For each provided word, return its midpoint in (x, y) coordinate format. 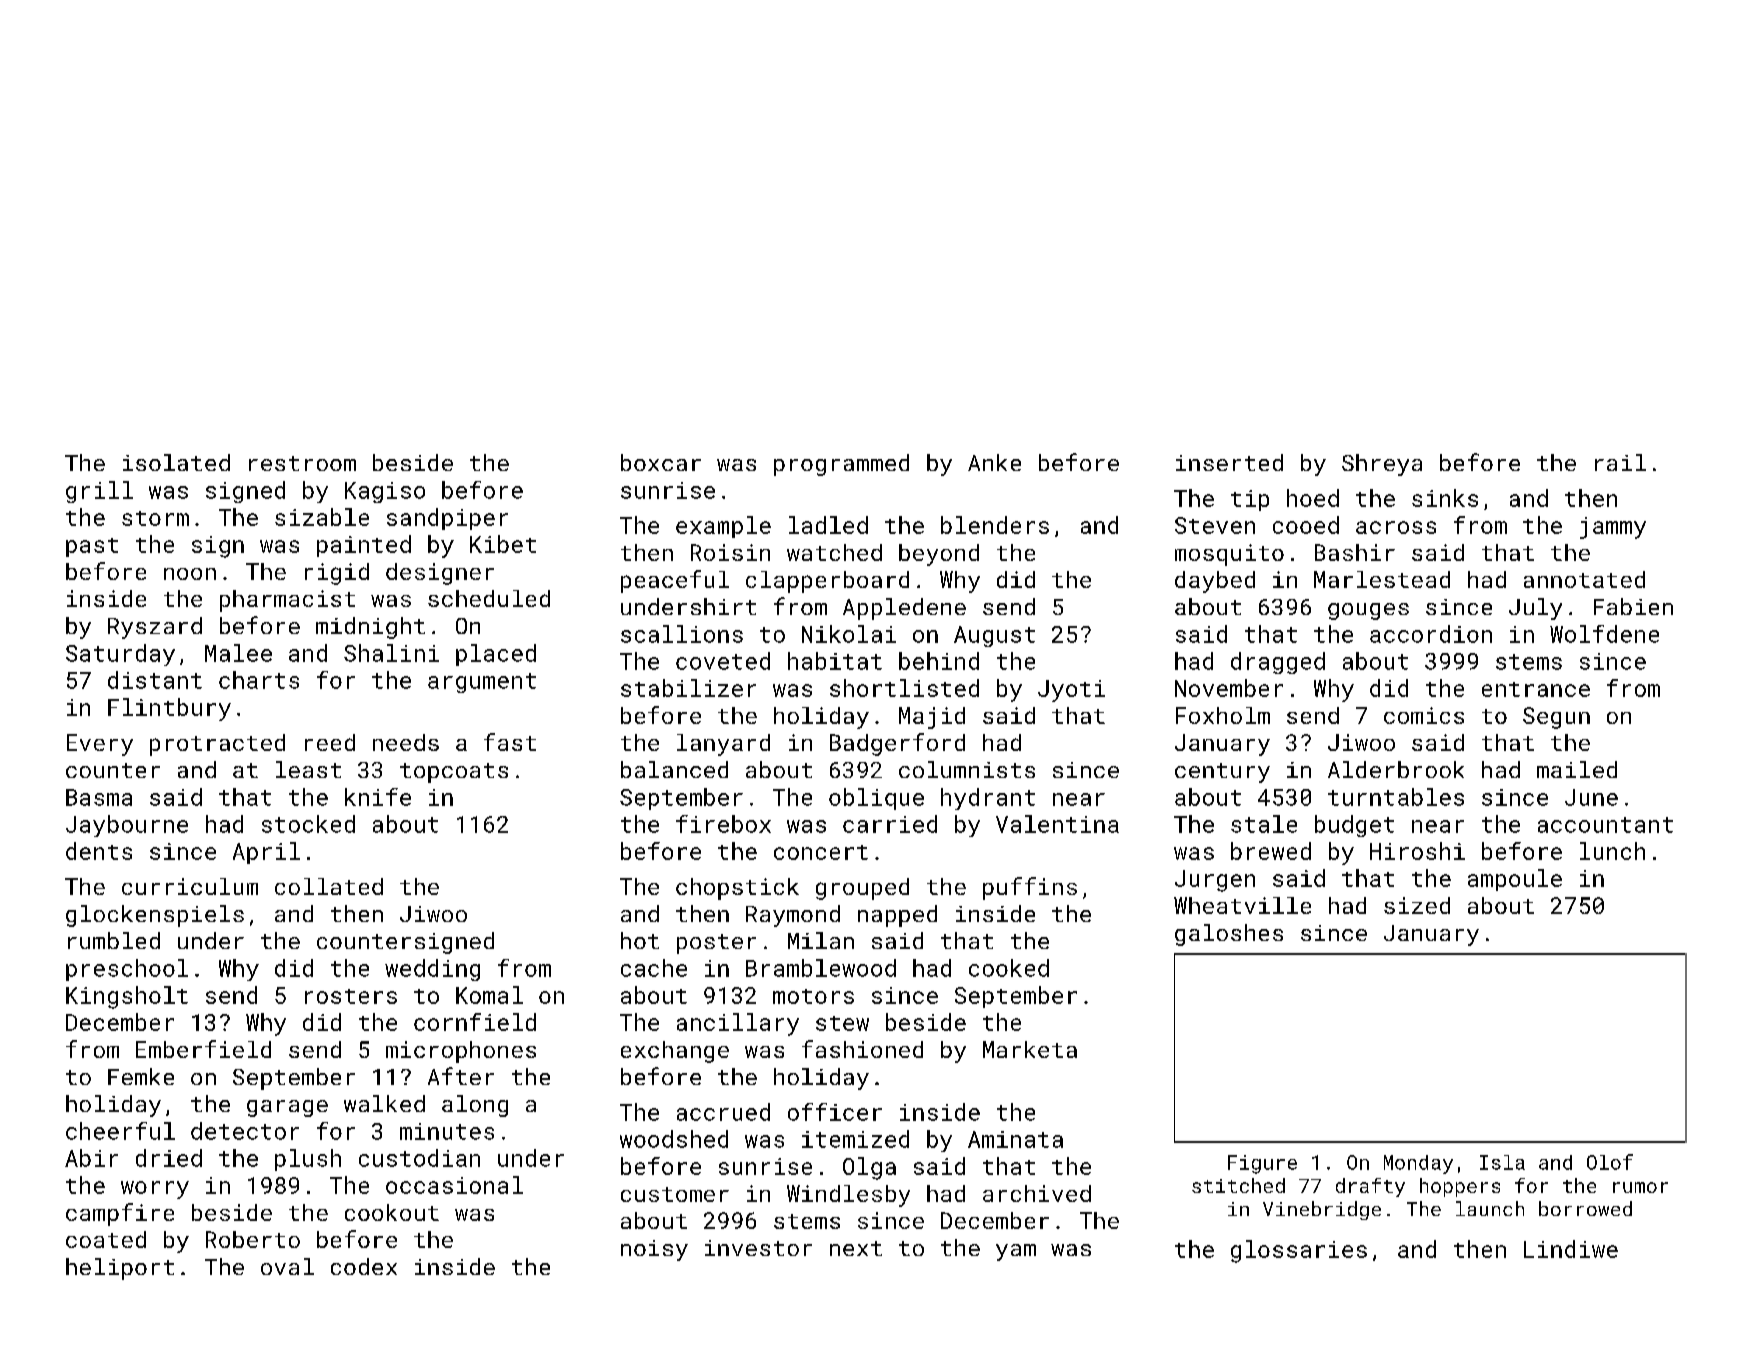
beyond (939, 555)
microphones (461, 1052)
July (1535, 609)
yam (1016, 1252)
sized (1417, 905)
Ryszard (155, 628)
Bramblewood (821, 968)
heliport (120, 1269)
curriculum (190, 886)
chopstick (737, 889)
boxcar (661, 462)
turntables (1396, 797)
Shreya (1382, 465)
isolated (176, 462)
